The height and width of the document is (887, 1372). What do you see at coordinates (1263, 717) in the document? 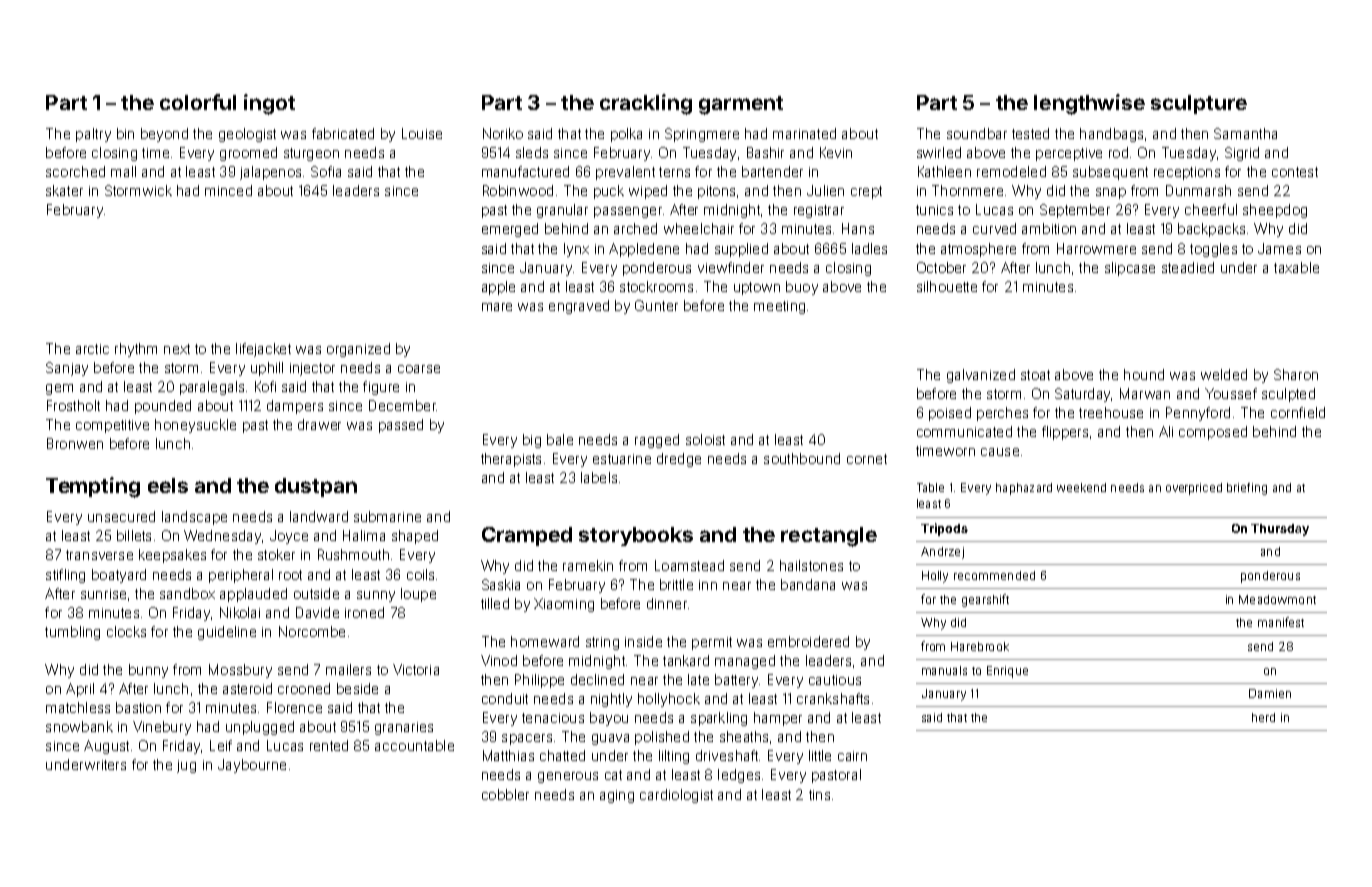
I see `herd` at bounding box center [1263, 717].
